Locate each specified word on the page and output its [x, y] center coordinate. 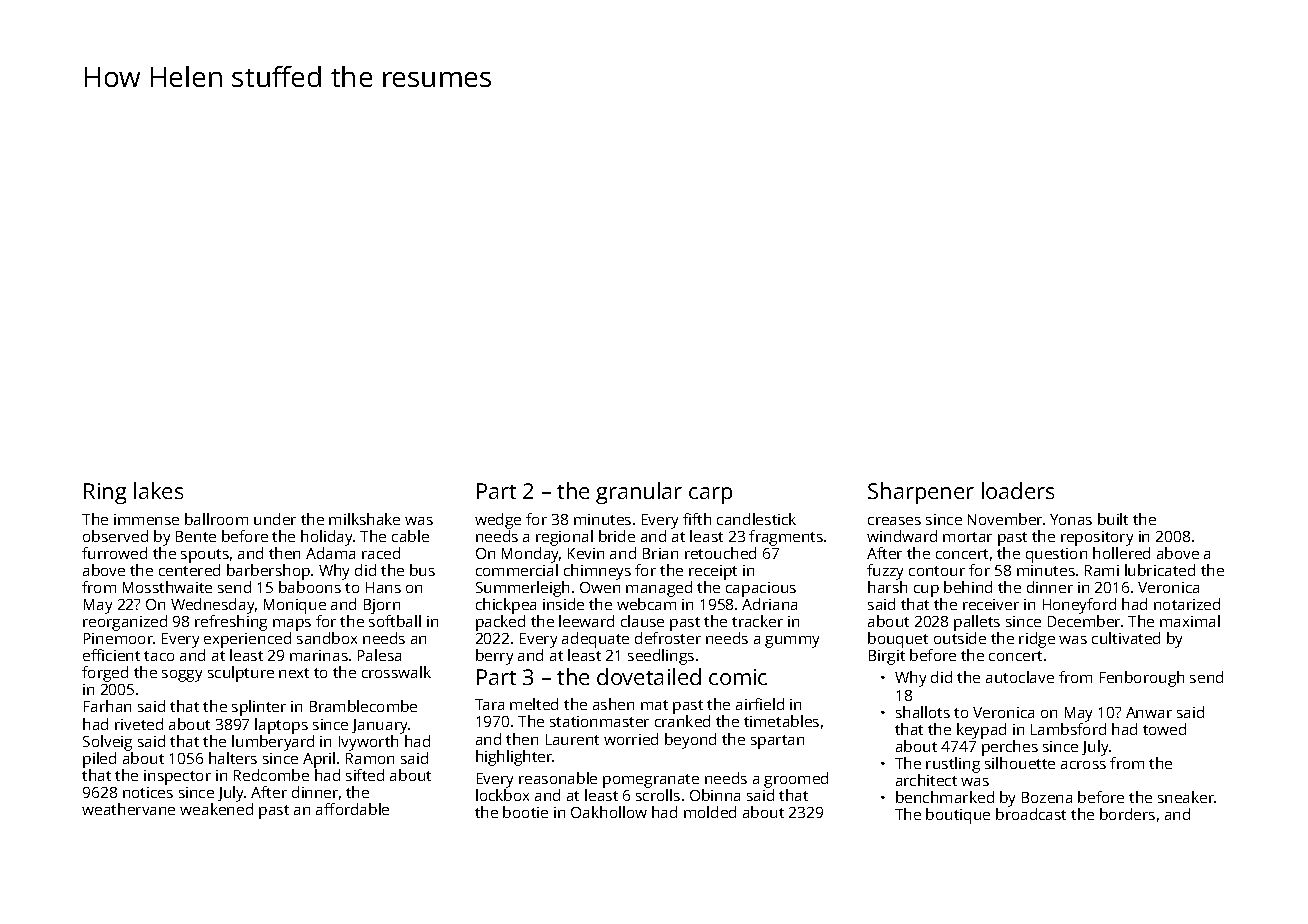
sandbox [327, 638]
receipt [713, 572]
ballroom [216, 519]
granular [639, 493]
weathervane [128, 809]
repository [1097, 538]
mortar [967, 537]
